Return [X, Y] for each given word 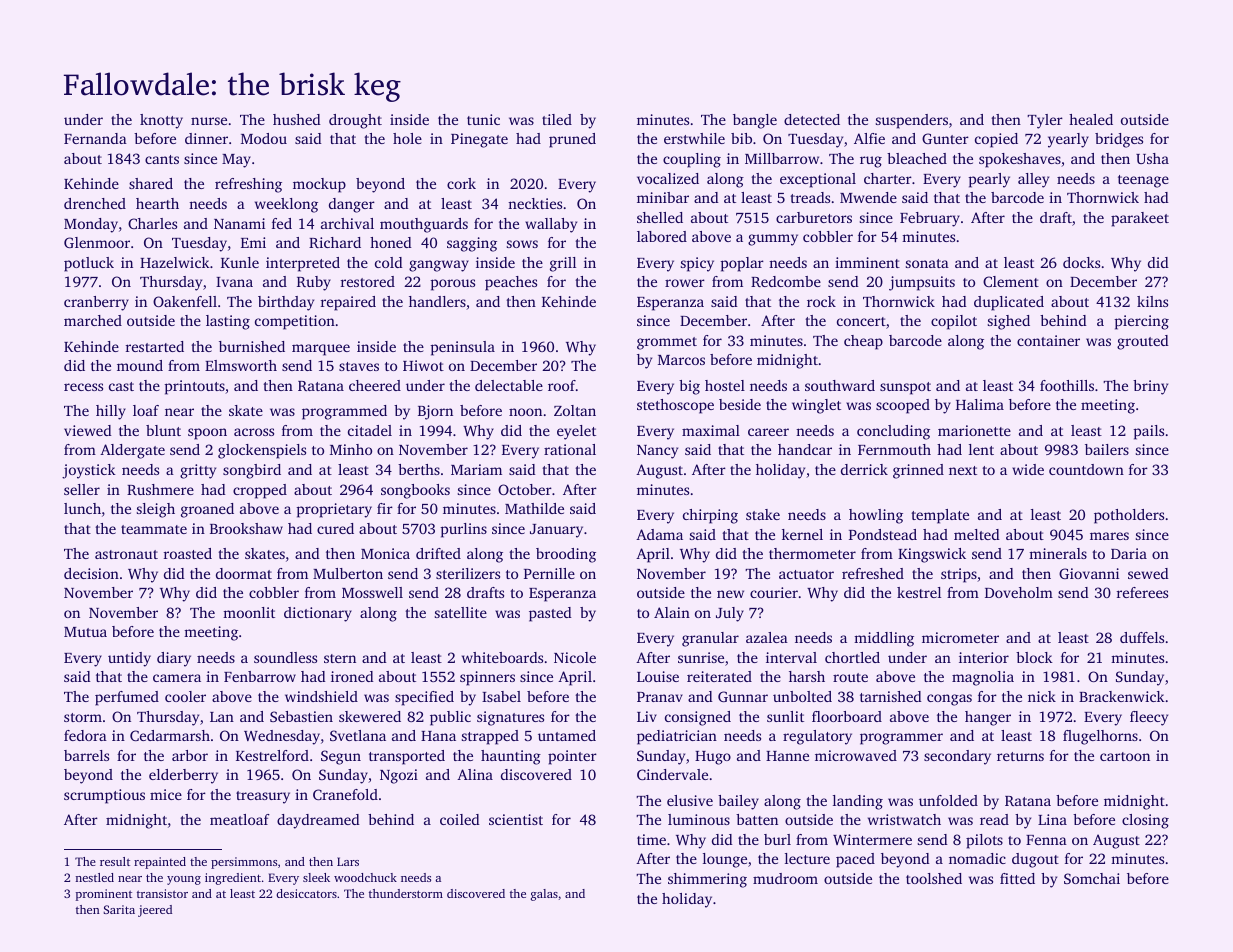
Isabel [501, 696]
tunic [483, 119]
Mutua [85, 632]
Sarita [119, 909]
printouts [194, 387]
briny [1150, 387]
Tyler [1045, 121]
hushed [297, 119]
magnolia [983, 678]
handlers [437, 301]
